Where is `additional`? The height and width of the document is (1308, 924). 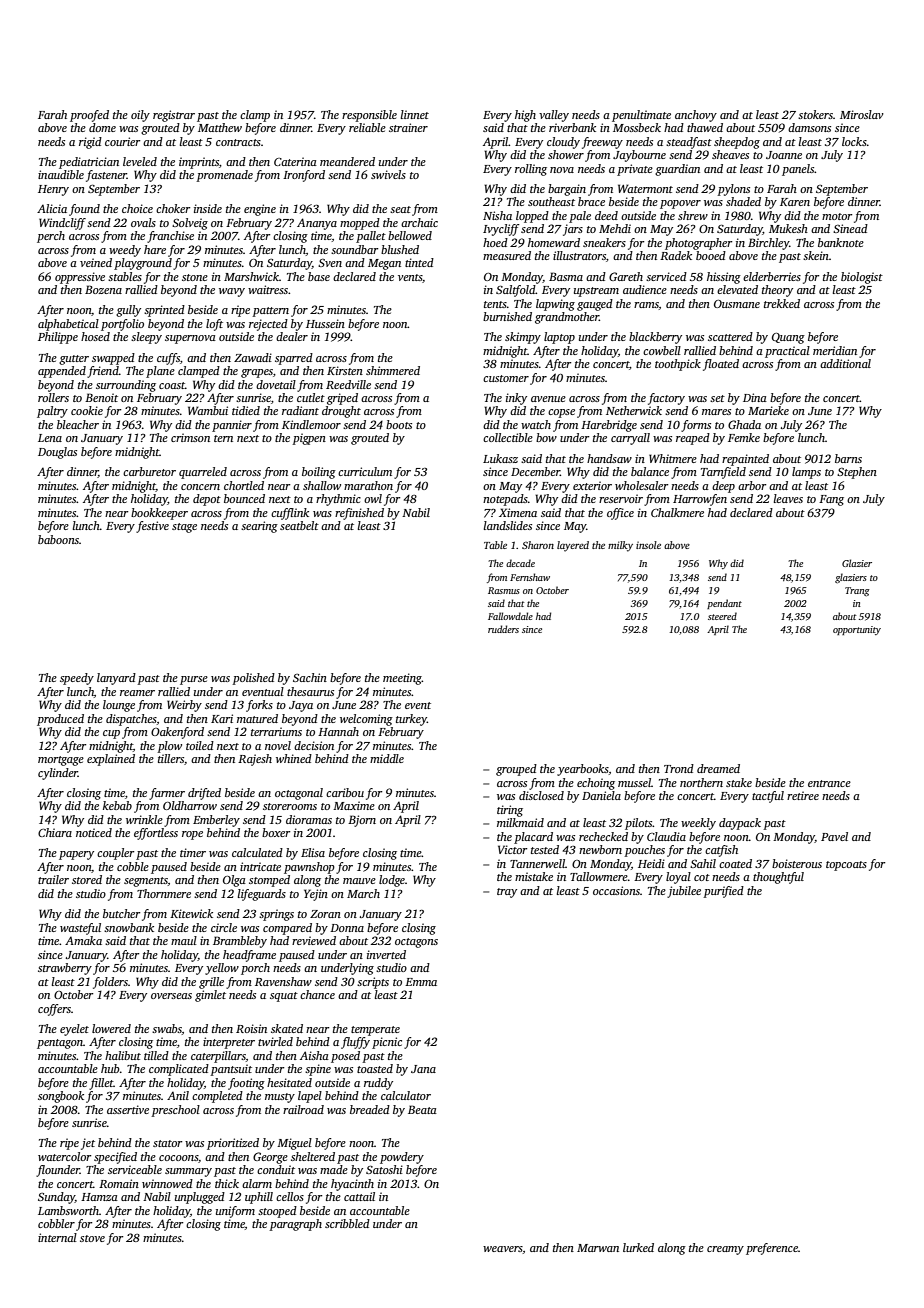
additional is located at coordinates (845, 363).
